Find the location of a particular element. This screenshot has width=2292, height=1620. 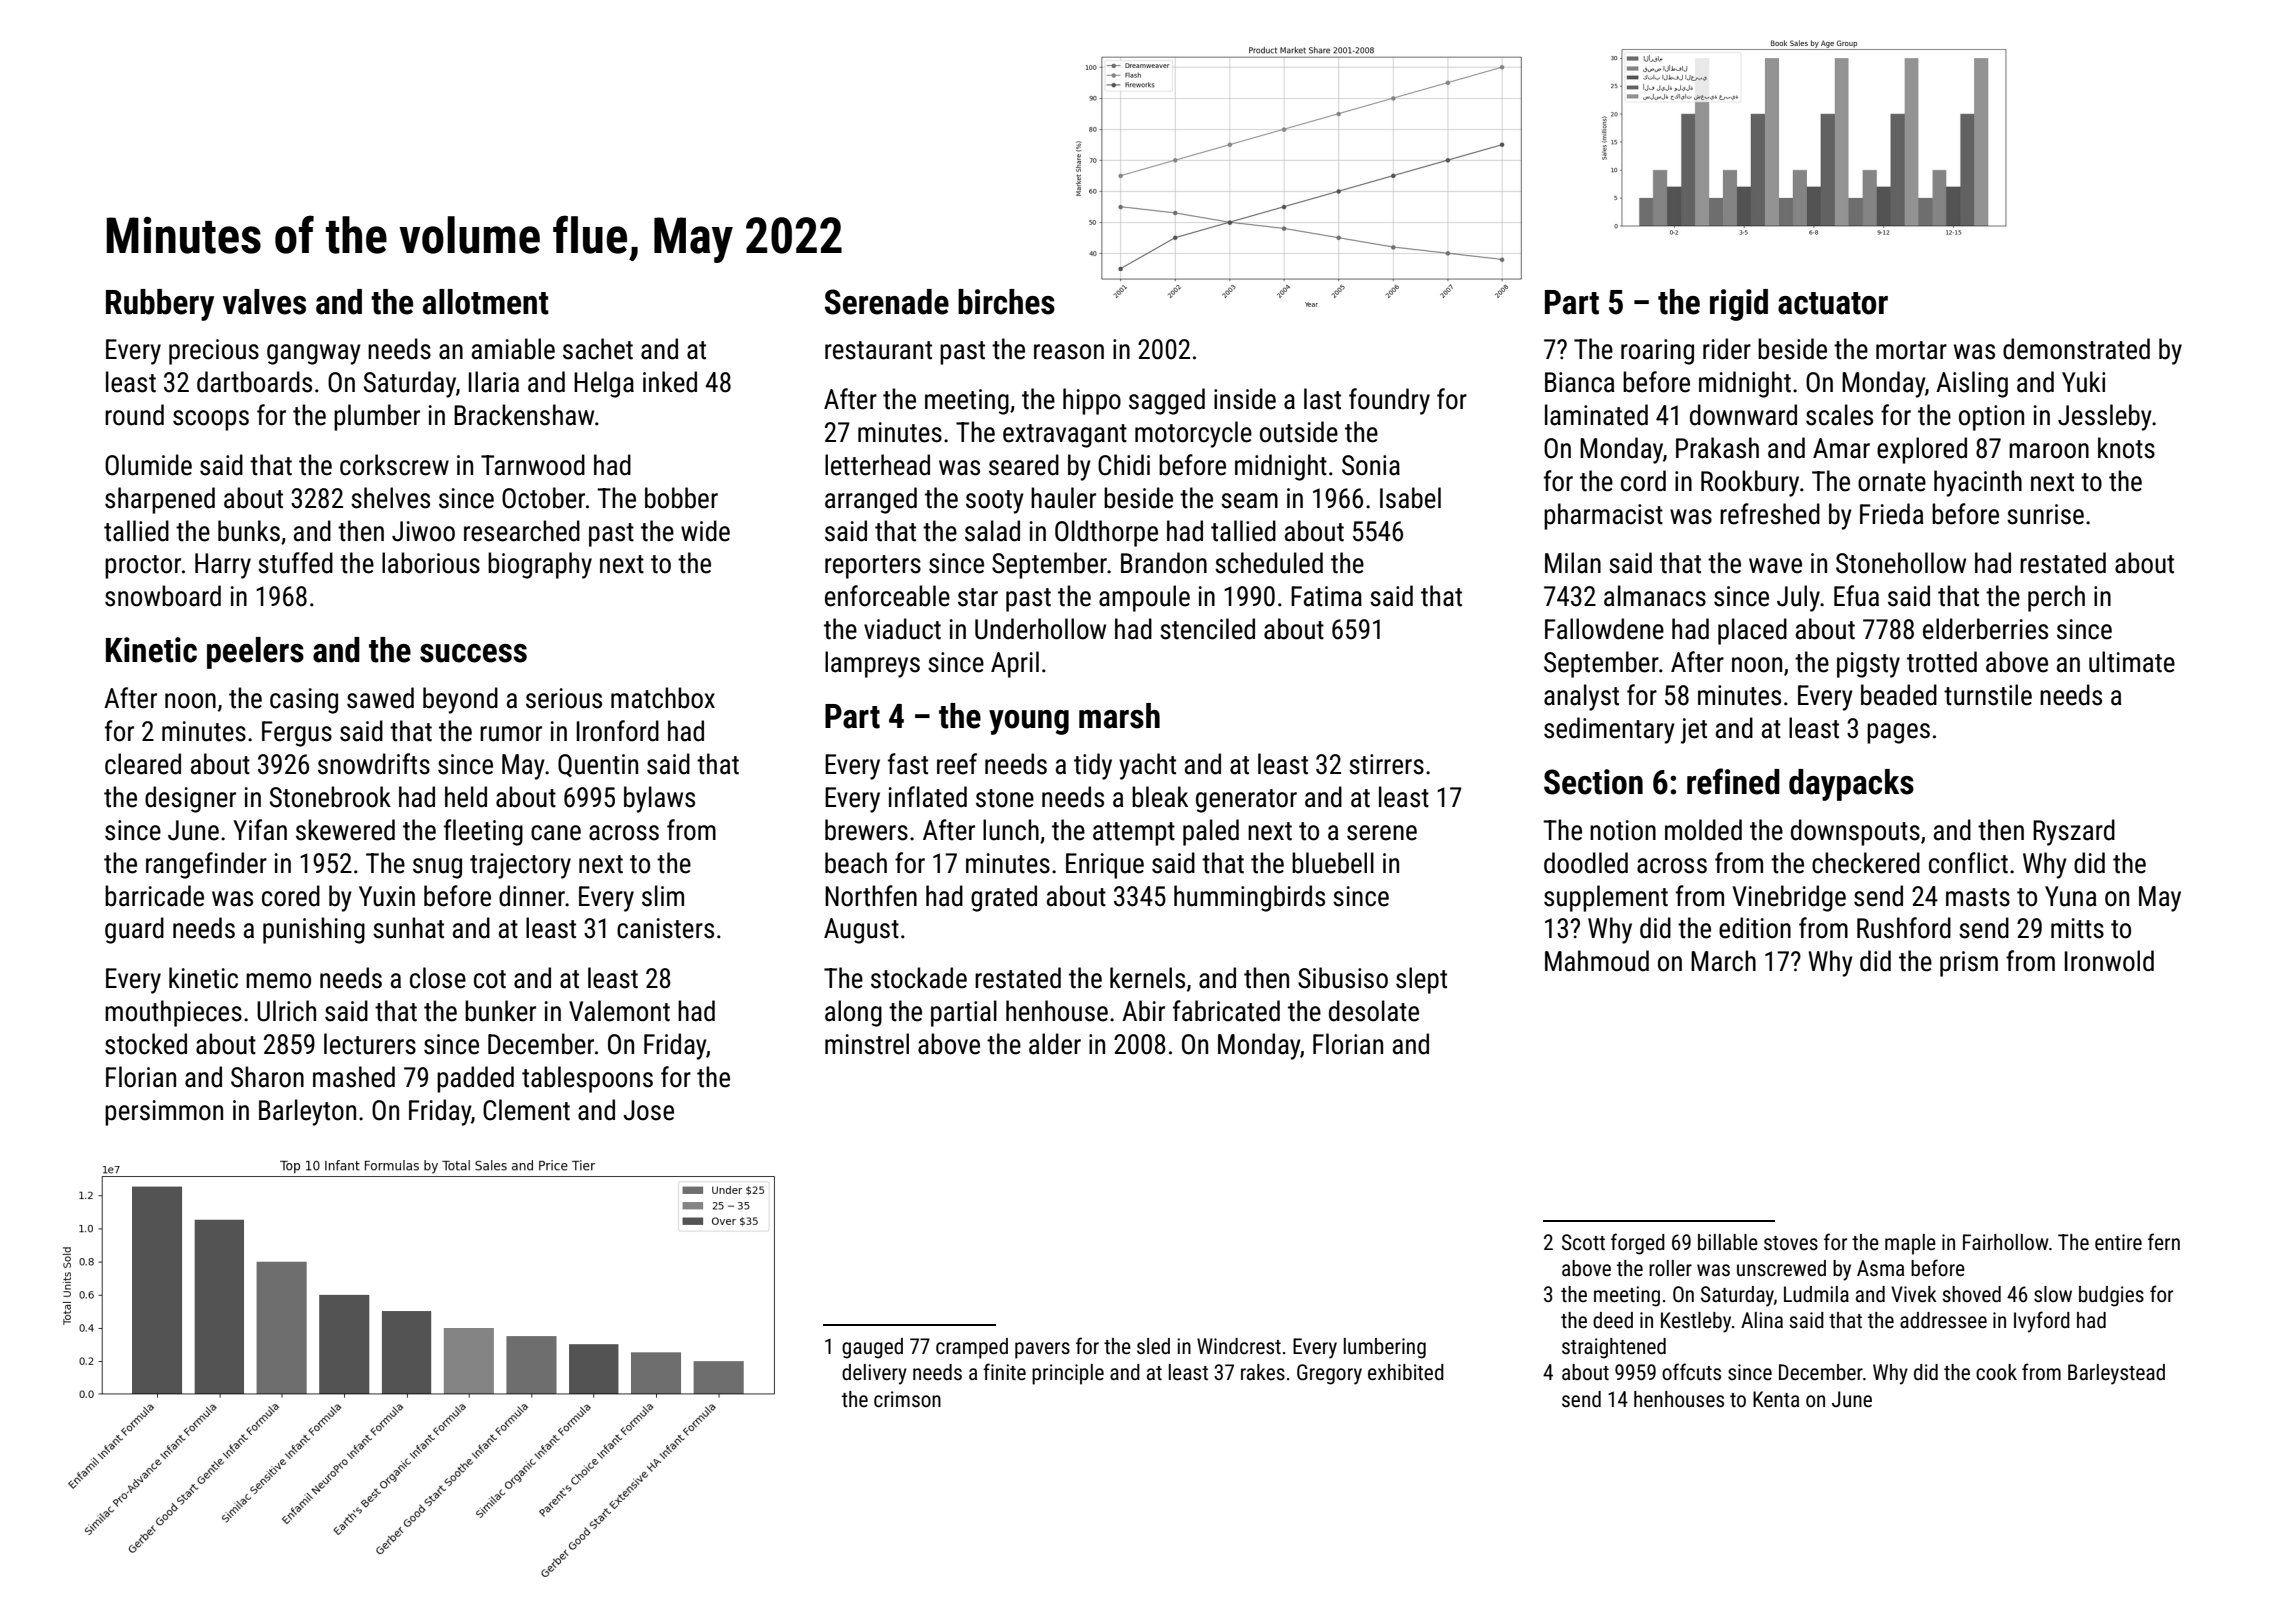

crimson is located at coordinates (907, 1399).
